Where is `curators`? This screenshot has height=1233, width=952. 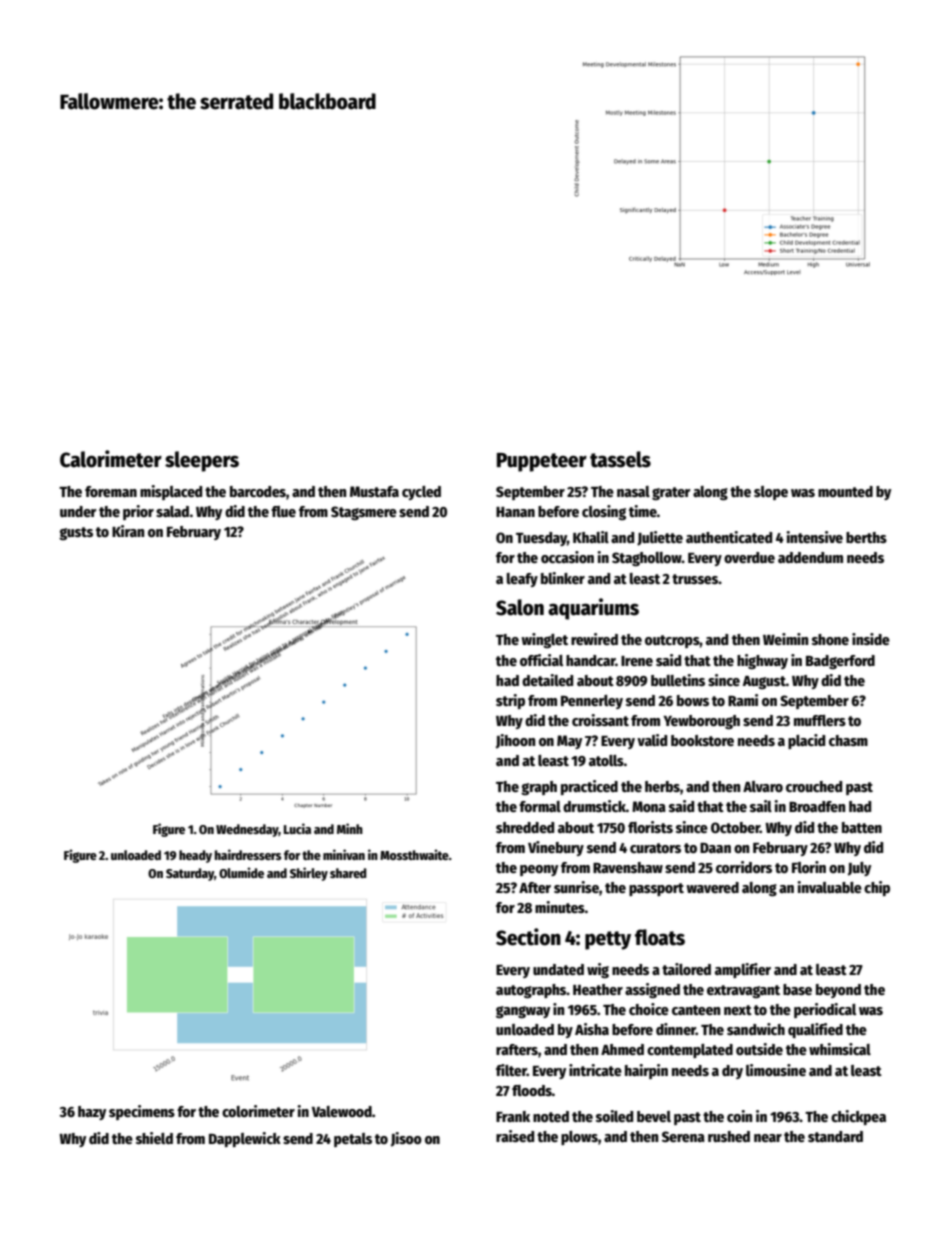 curators is located at coordinates (655, 848).
